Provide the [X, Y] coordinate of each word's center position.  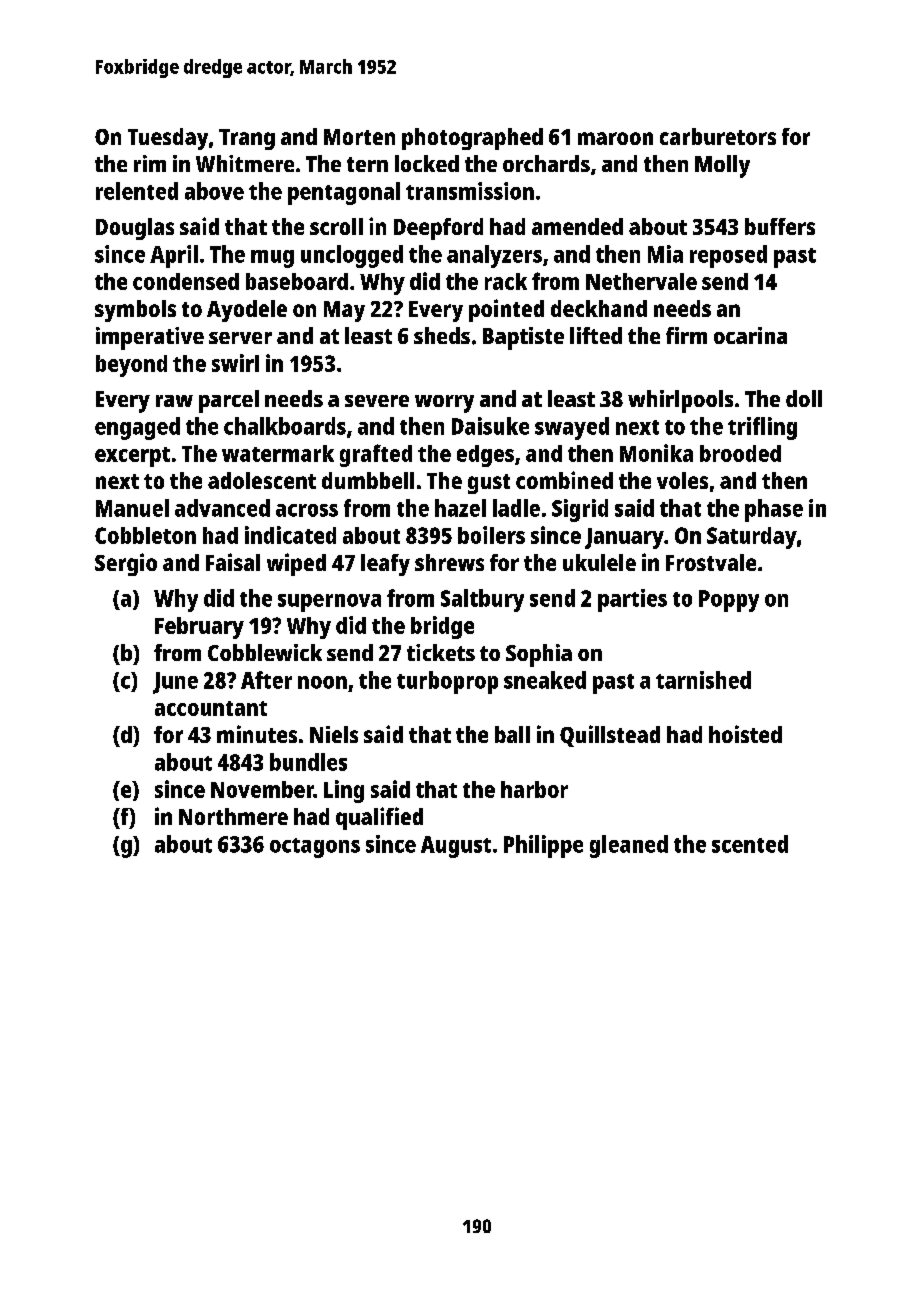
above [214, 191]
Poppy [729, 601]
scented [750, 844]
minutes [257, 734]
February [199, 628]
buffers [780, 226]
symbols [135, 311]
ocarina [750, 335]
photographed [472, 139]
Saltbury [482, 600]
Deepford [438, 229]
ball [512, 734]
